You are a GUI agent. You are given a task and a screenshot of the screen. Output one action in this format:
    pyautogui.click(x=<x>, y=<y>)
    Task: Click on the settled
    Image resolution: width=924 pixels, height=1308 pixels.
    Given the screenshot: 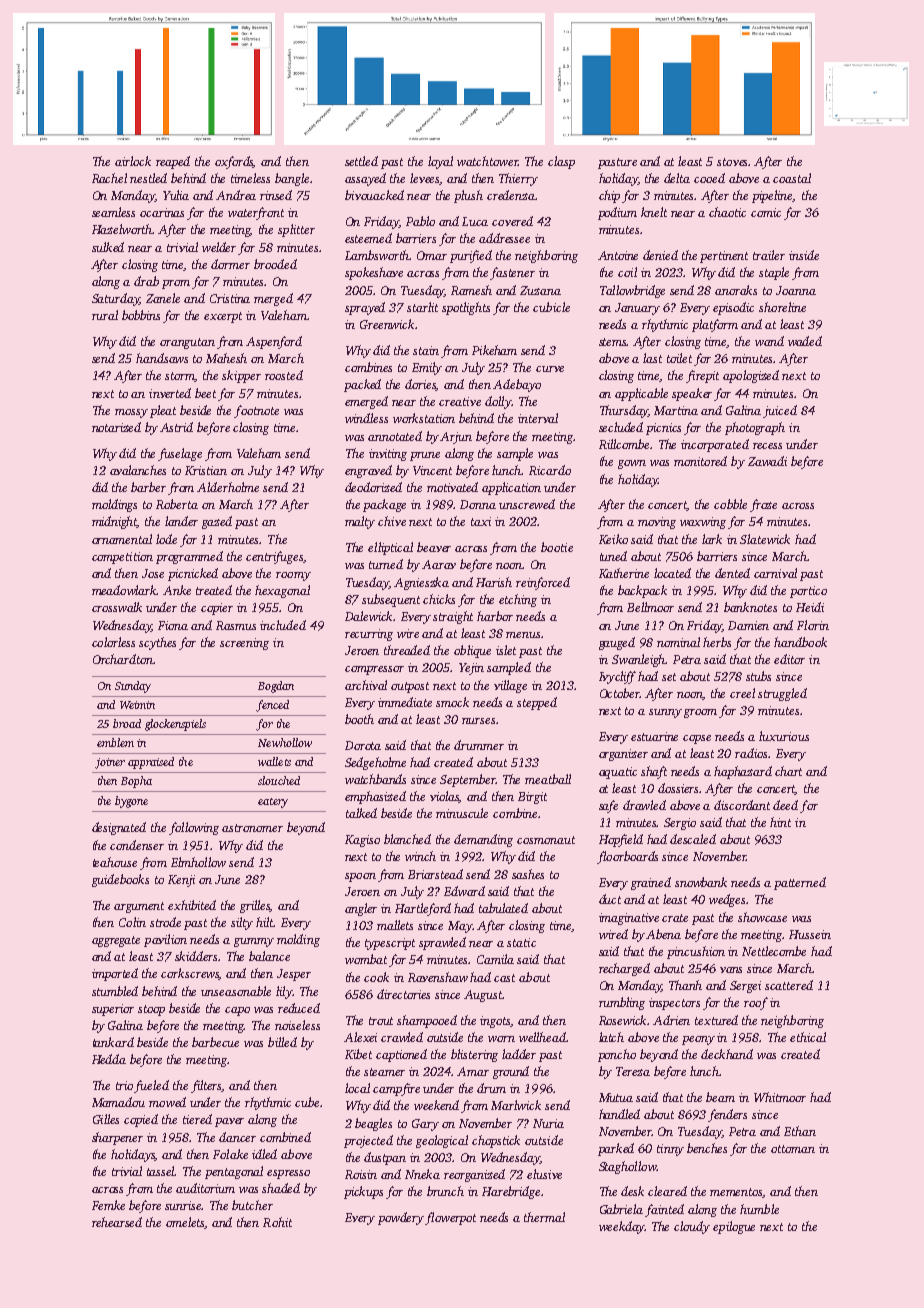 What is the action you would take?
    pyautogui.click(x=361, y=161)
